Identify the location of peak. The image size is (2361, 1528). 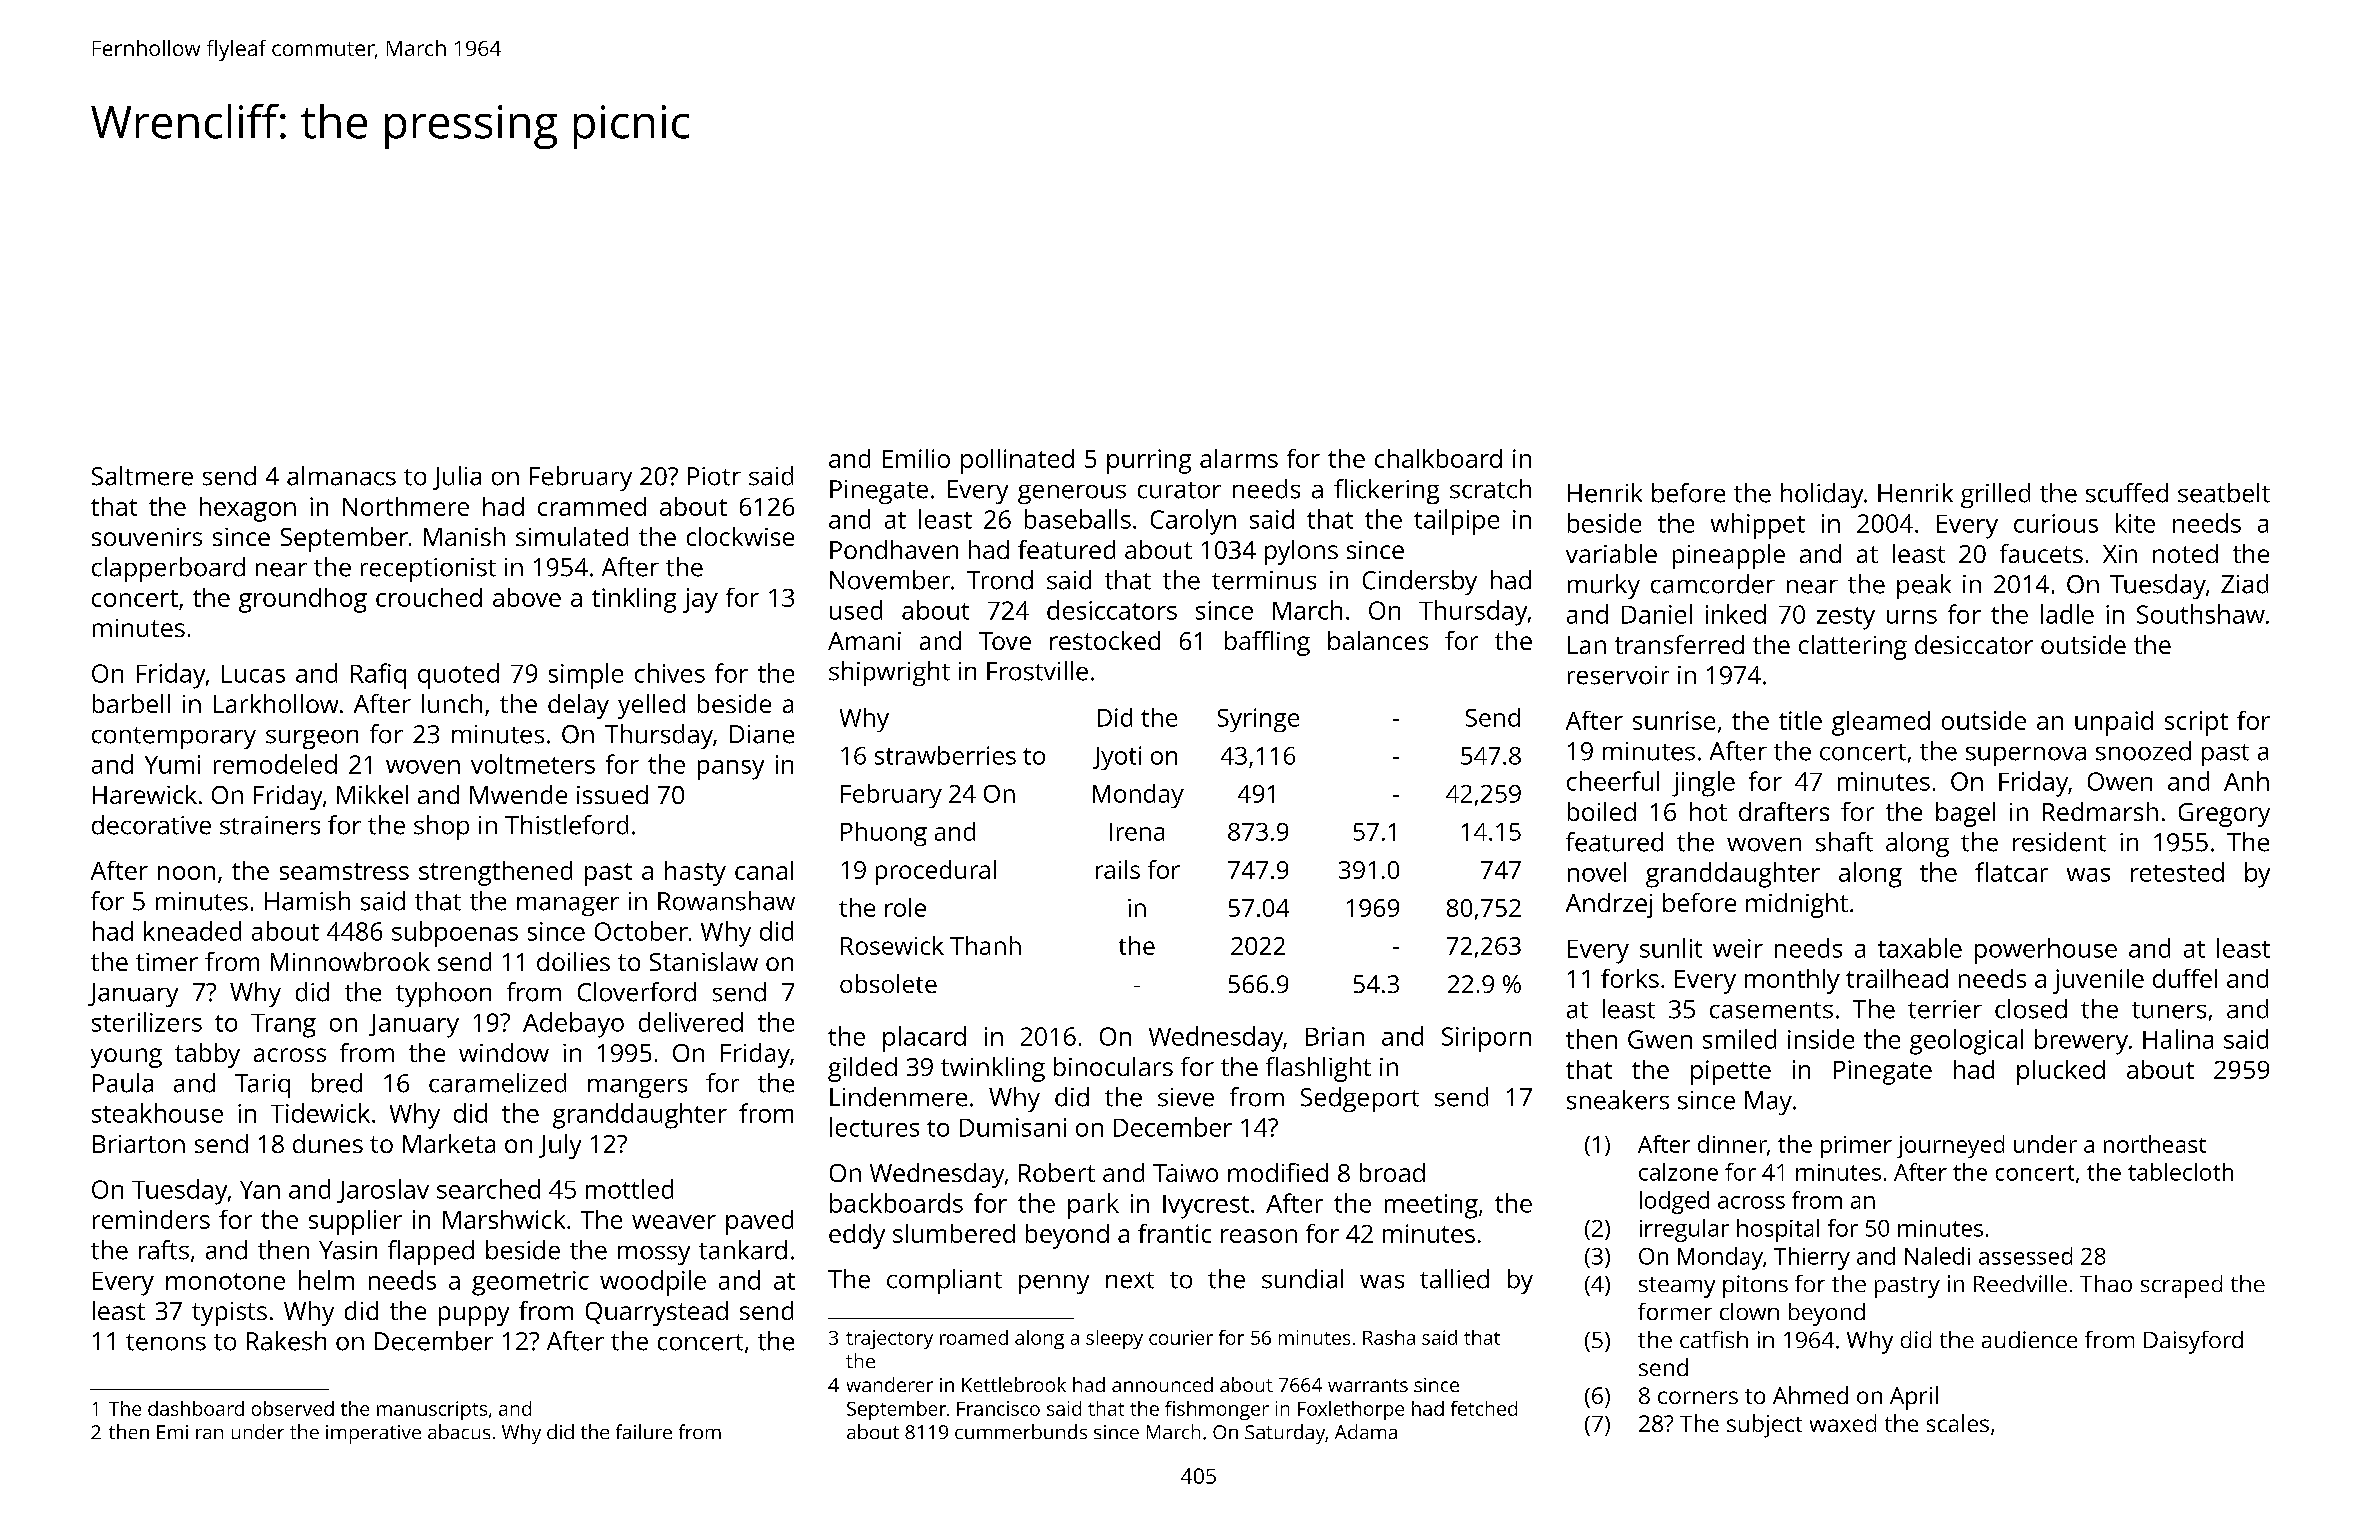
(1924, 586).
